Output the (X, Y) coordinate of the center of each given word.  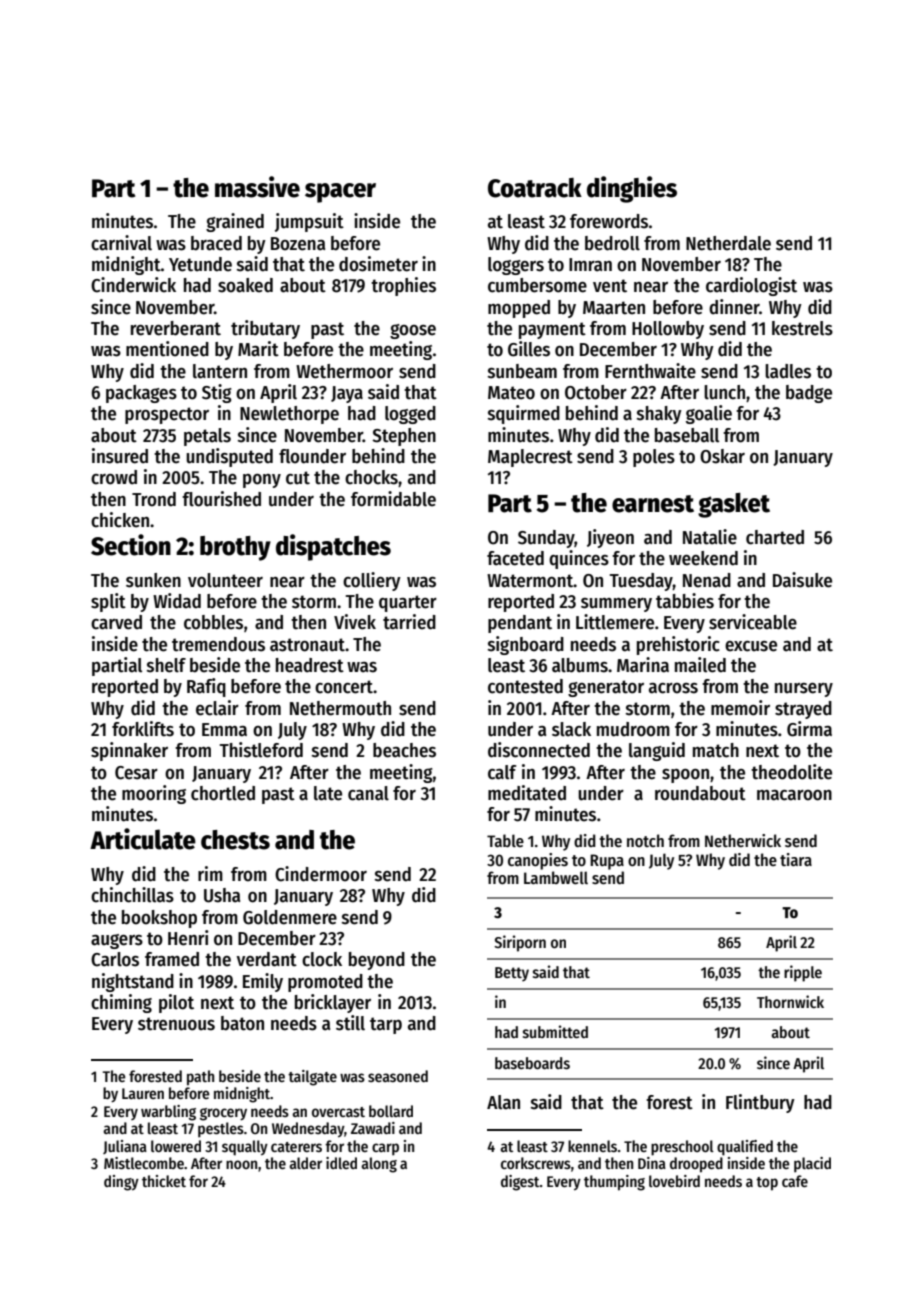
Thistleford (261, 750)
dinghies (632, 189)
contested (525, 686)
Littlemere (615, 622)
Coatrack (535, 188)
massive (257, 187)
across (673, 688)
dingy (121, 1183)
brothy (235, 548)
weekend (703, 558)
